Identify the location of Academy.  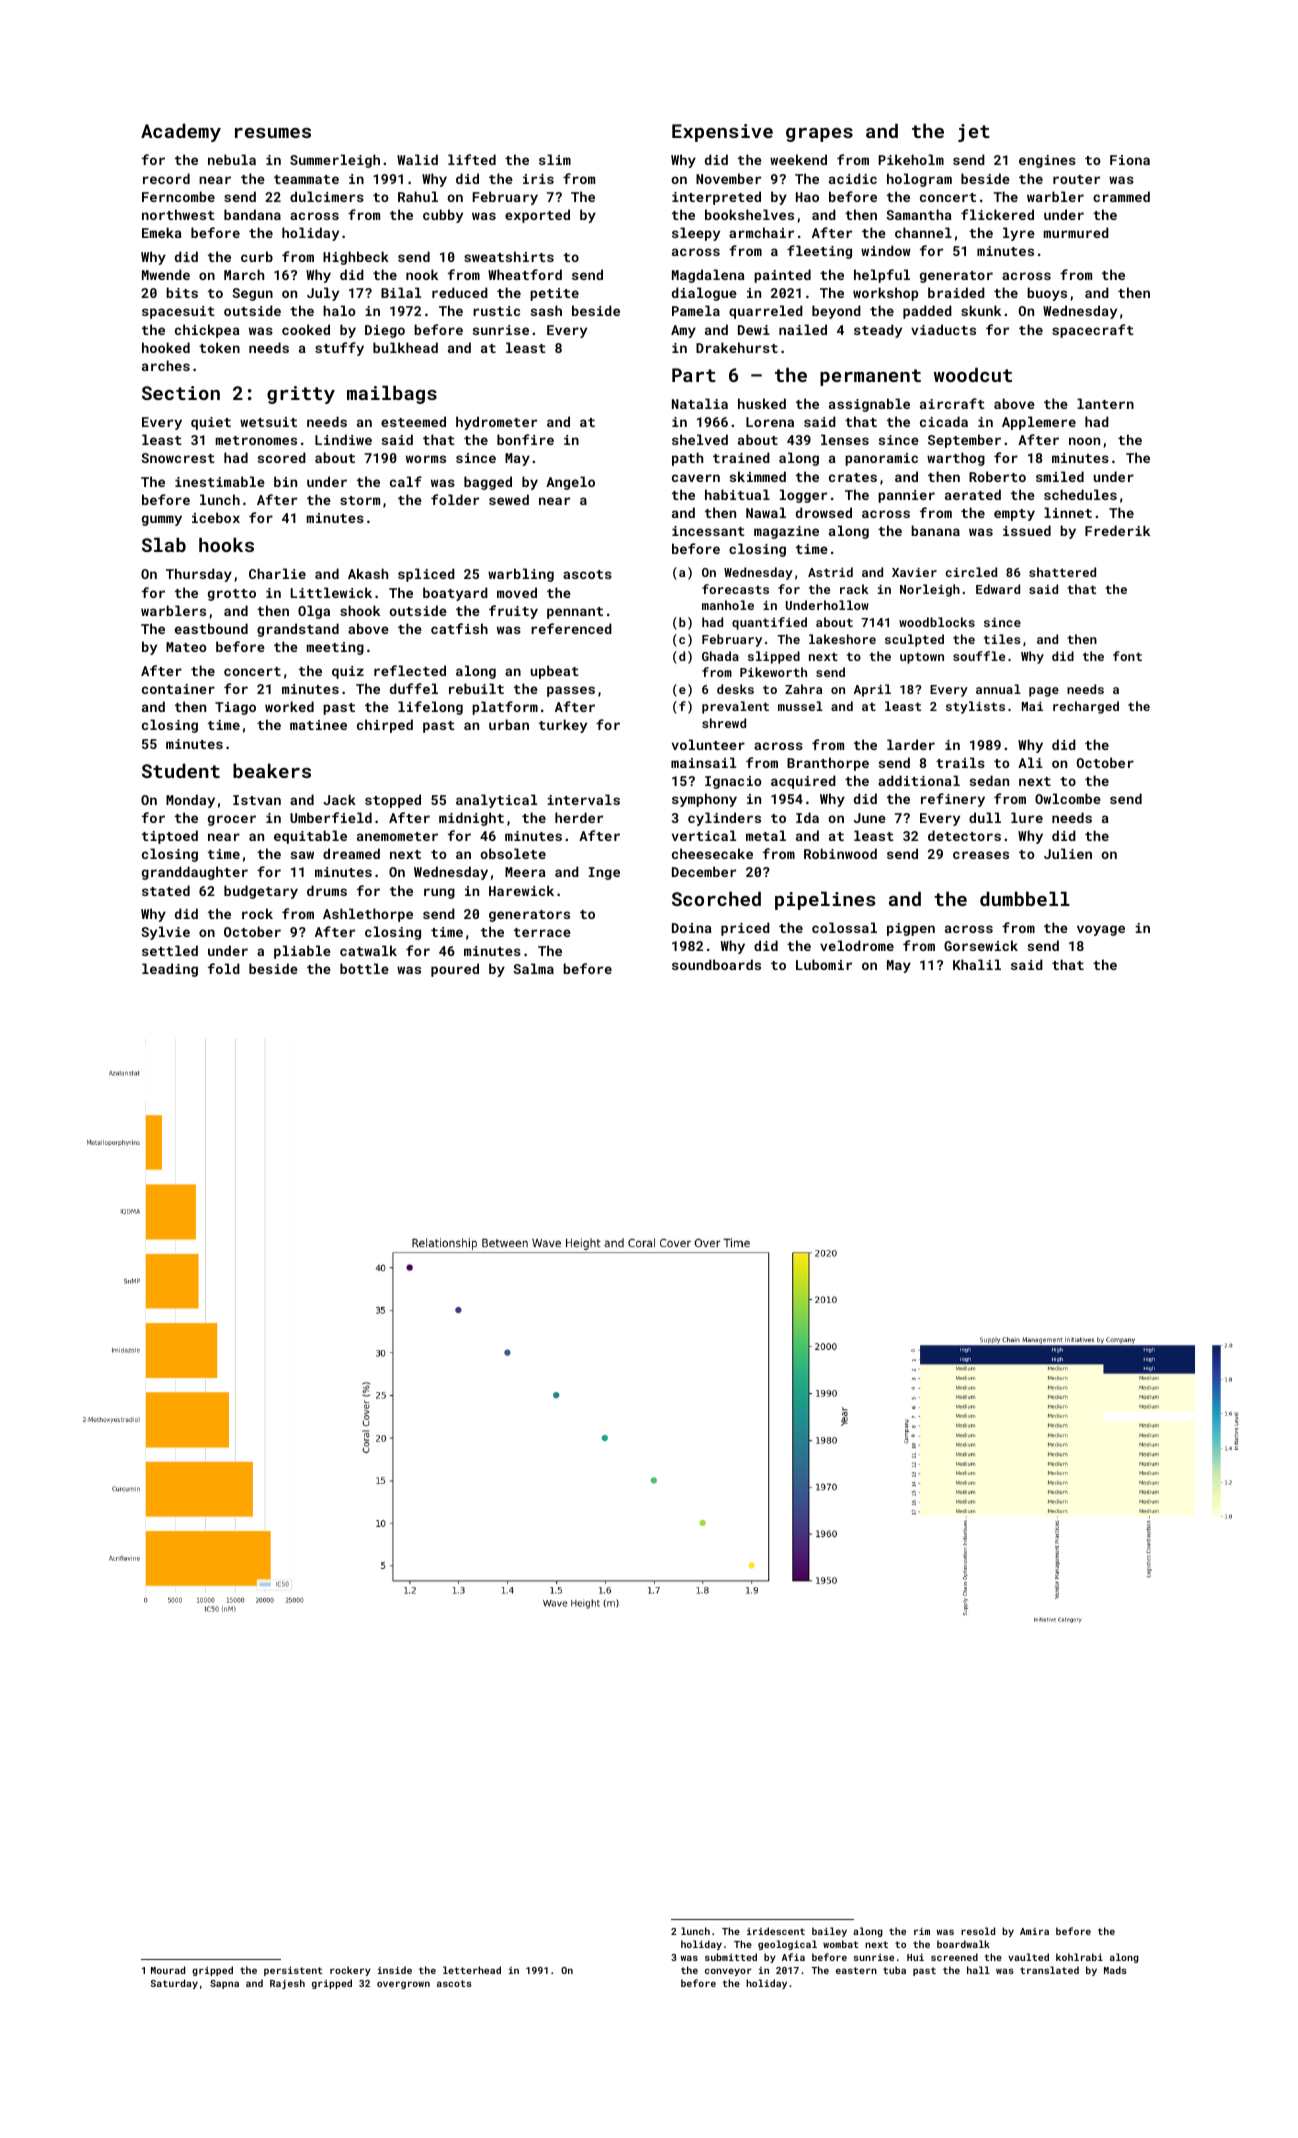
(181, 132).
